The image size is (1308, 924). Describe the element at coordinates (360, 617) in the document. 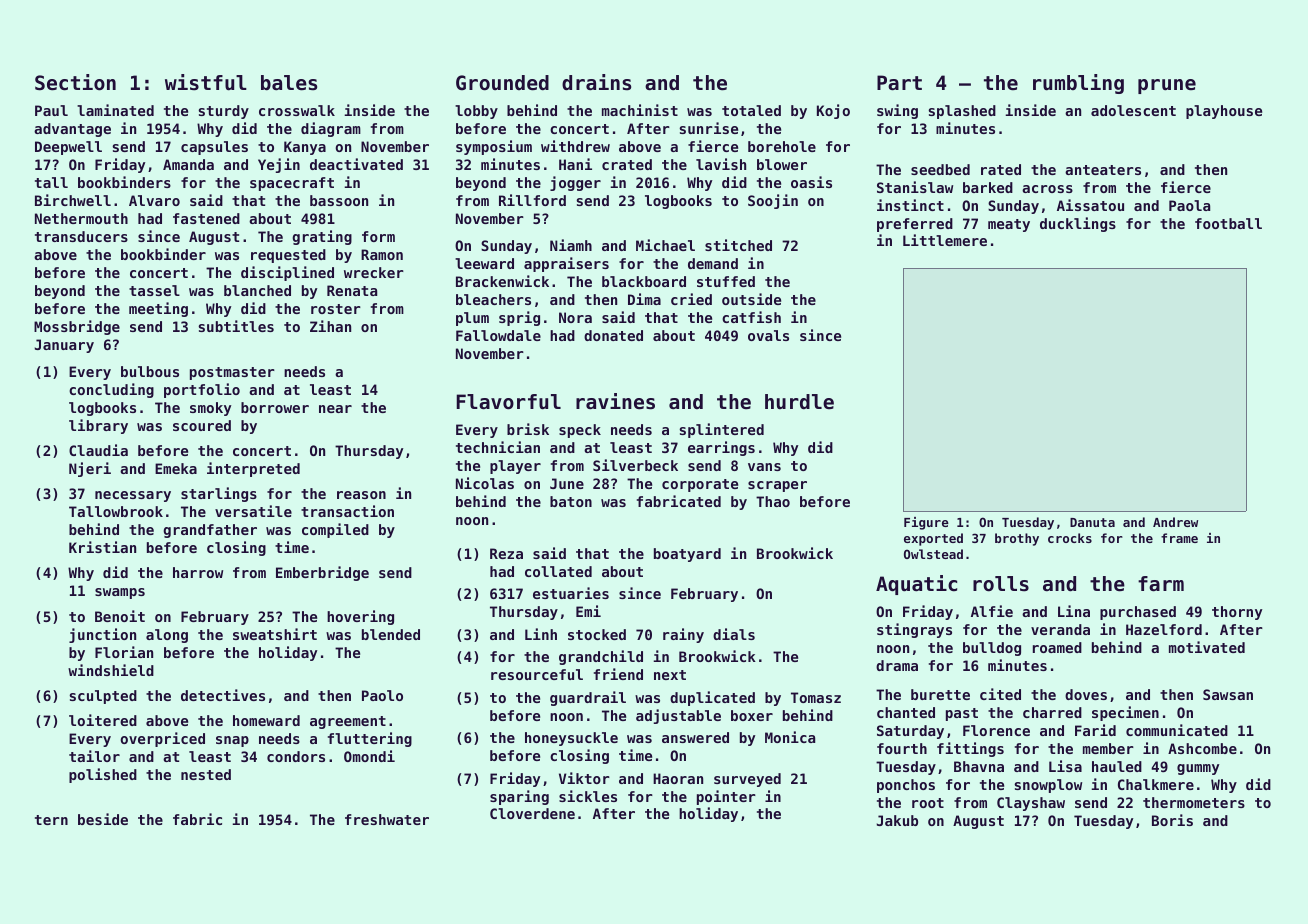

I see `hovering` at that location.
